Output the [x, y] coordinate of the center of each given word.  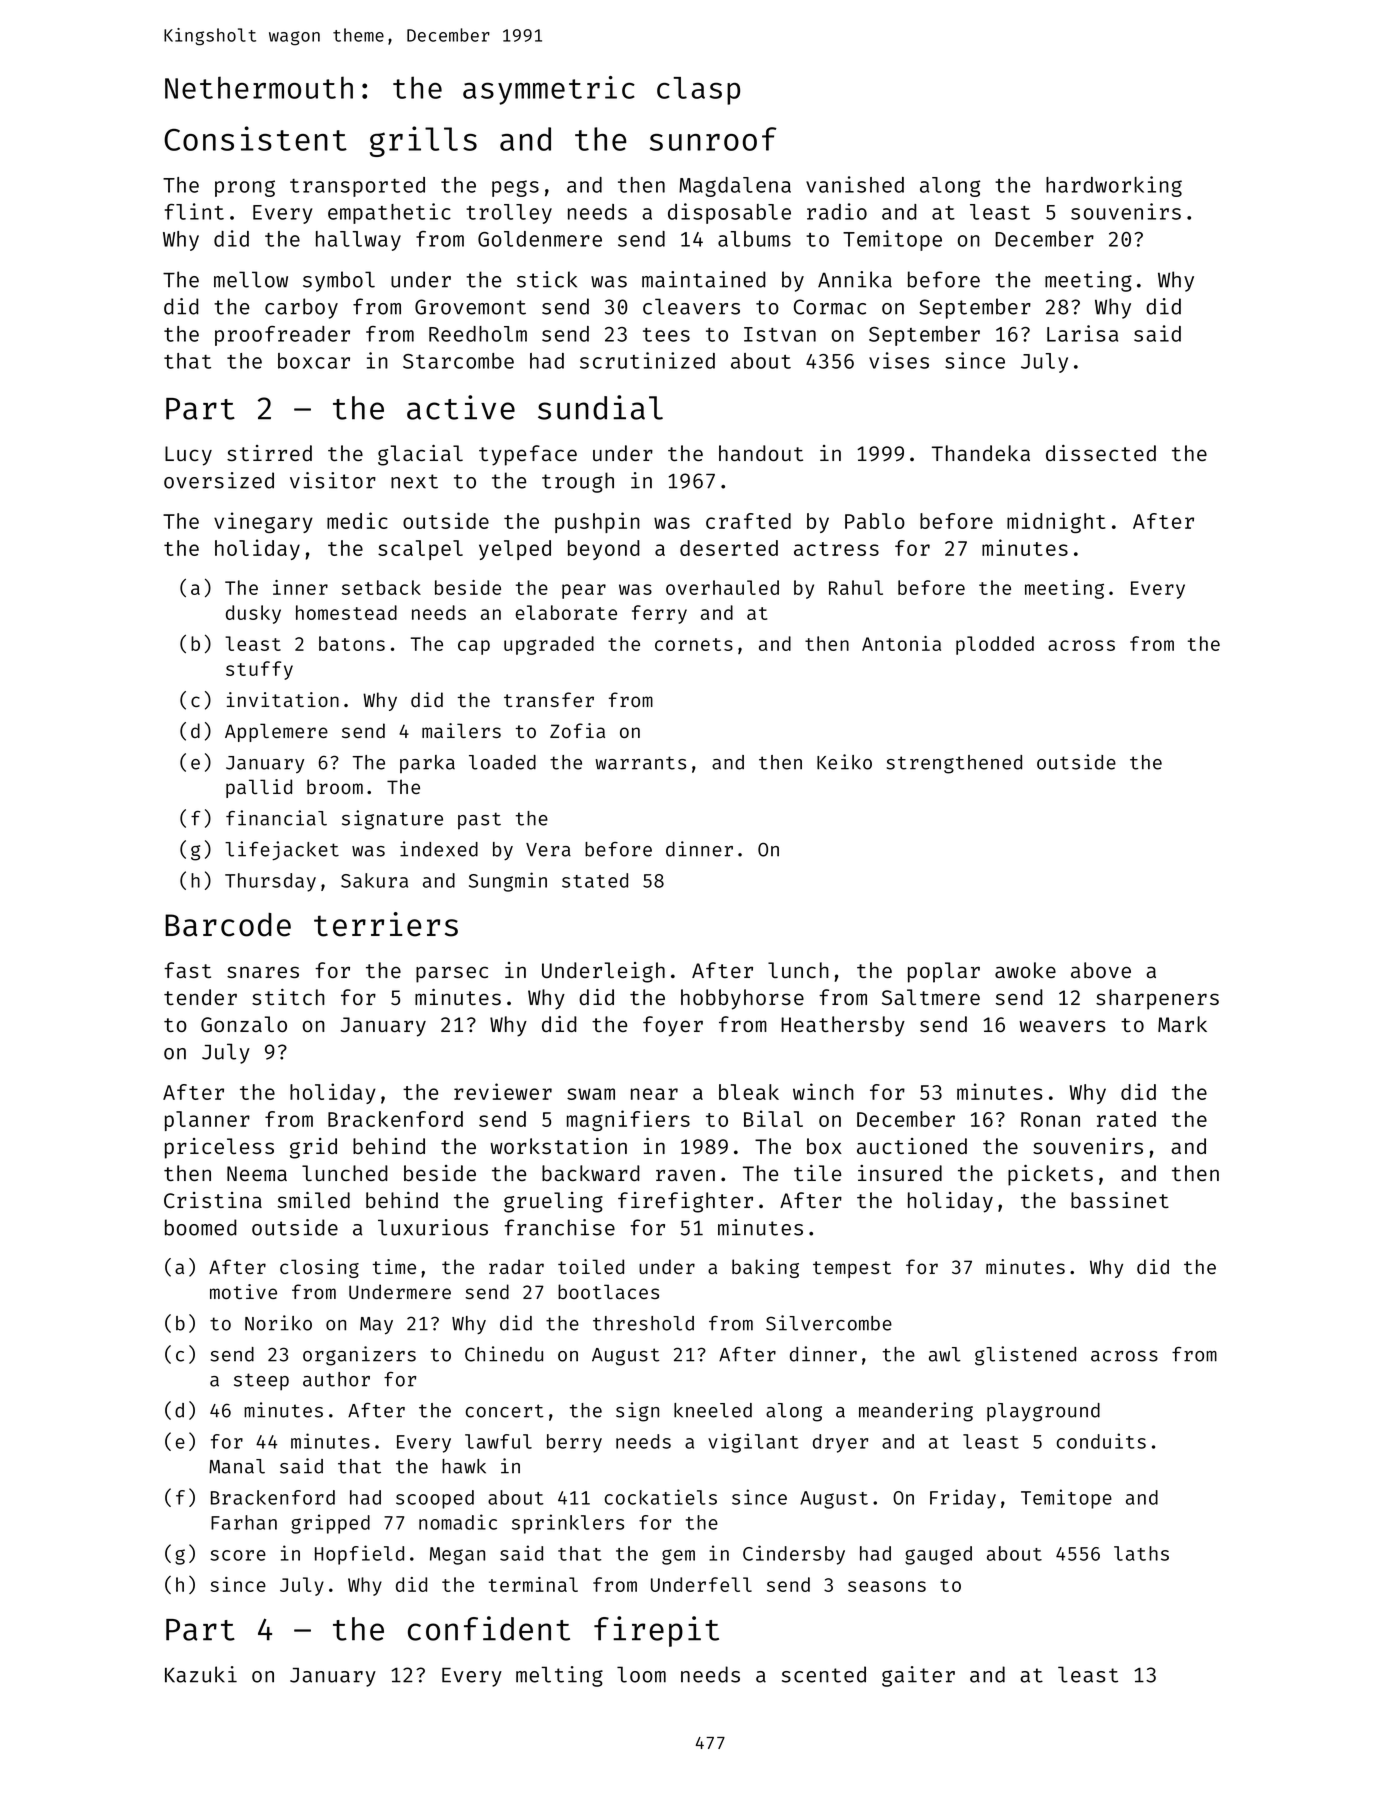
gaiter [918, 1676]
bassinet [1120, 1200]
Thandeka [981, 453]
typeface [528, 455]
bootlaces [608, 1291]
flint [194, 211]
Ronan [1050, 1119]
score [238, 1555]
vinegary [263, 522]
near [654, 1094]
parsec [452, 974]
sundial [600, 407]
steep [261, 1381]
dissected [1101, 453]
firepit [656, 1631]
